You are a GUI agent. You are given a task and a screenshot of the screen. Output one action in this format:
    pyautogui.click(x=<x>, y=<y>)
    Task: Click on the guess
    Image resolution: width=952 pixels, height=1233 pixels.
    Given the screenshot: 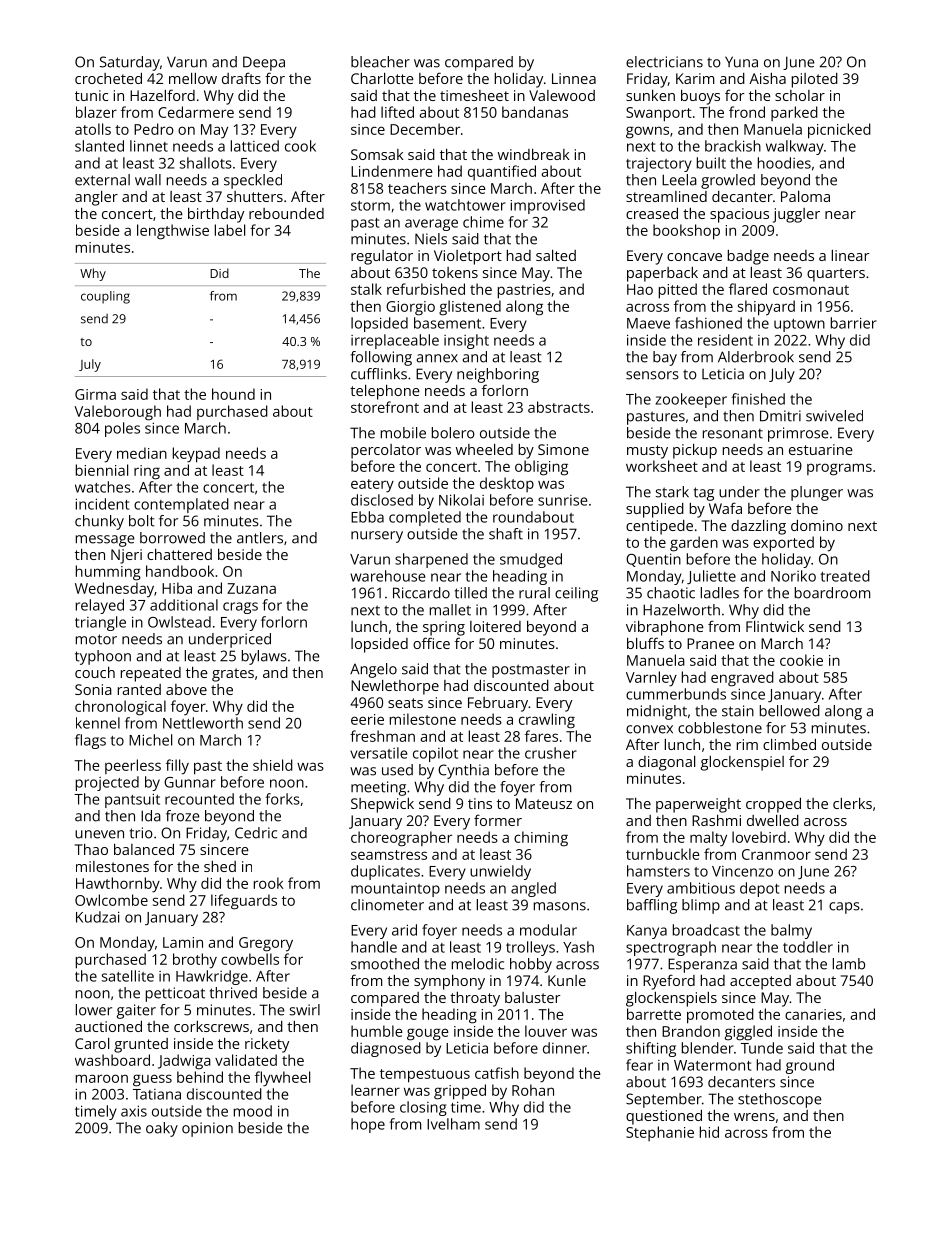 What is the action you would take?
    pyautogui.click(x=152, y=1080)
